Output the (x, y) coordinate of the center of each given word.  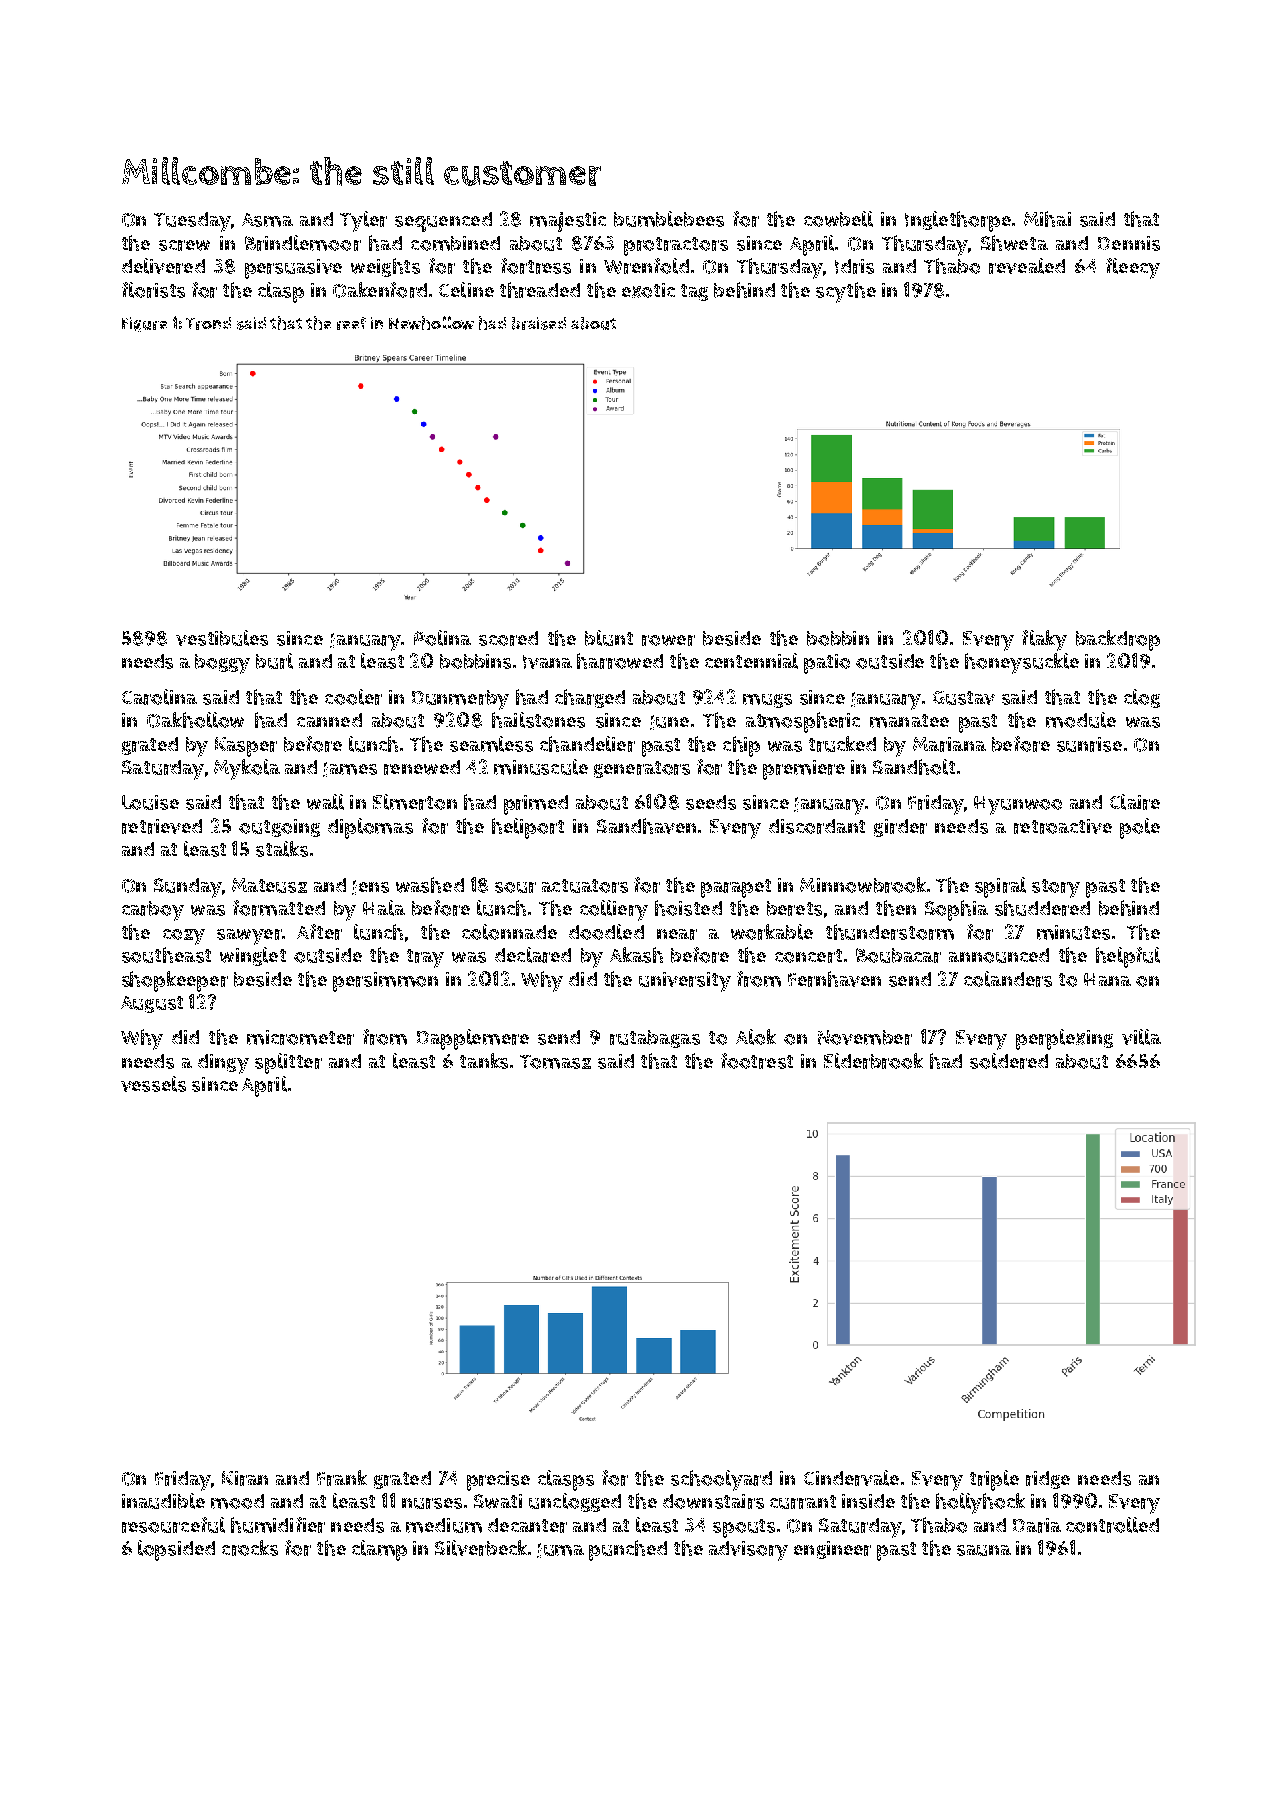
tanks (484, 1061)
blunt (609, 638)
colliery (614, 910)
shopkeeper (175, 981)
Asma (267, 220)
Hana (1107, 979)
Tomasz (555, 1062)
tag (694, 292)
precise (498, 1481)
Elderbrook (873, 1061)
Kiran (245, 1478)
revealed (1027, 266)
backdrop (1118, 640)
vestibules (222, 638)
